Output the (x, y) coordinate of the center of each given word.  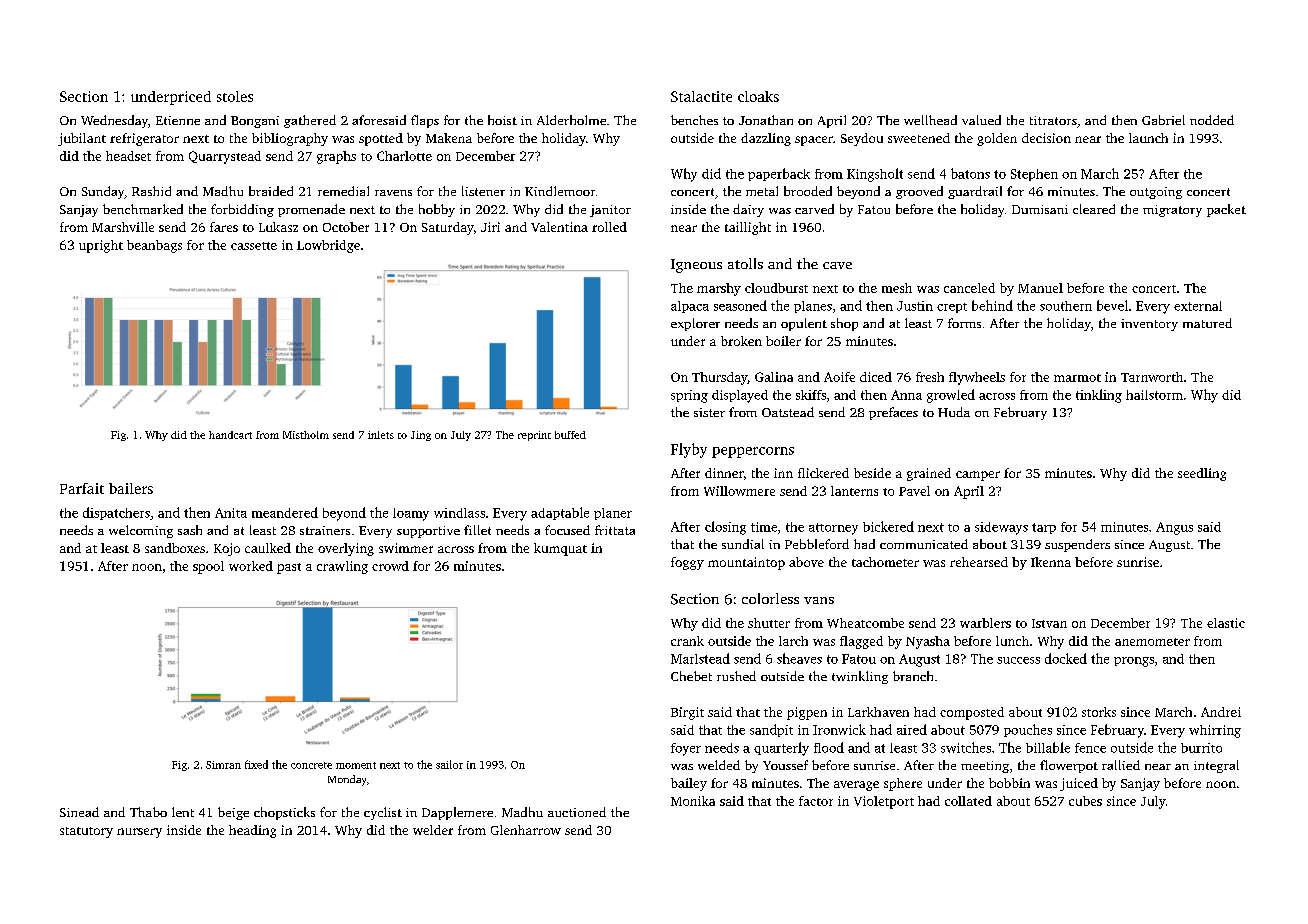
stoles (235, 96)
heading (252, 831)
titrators (1053, 120)
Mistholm (306, 435)
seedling (1202, 474)
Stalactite (701, 96)
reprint (534, 436)
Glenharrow (526, 830)
